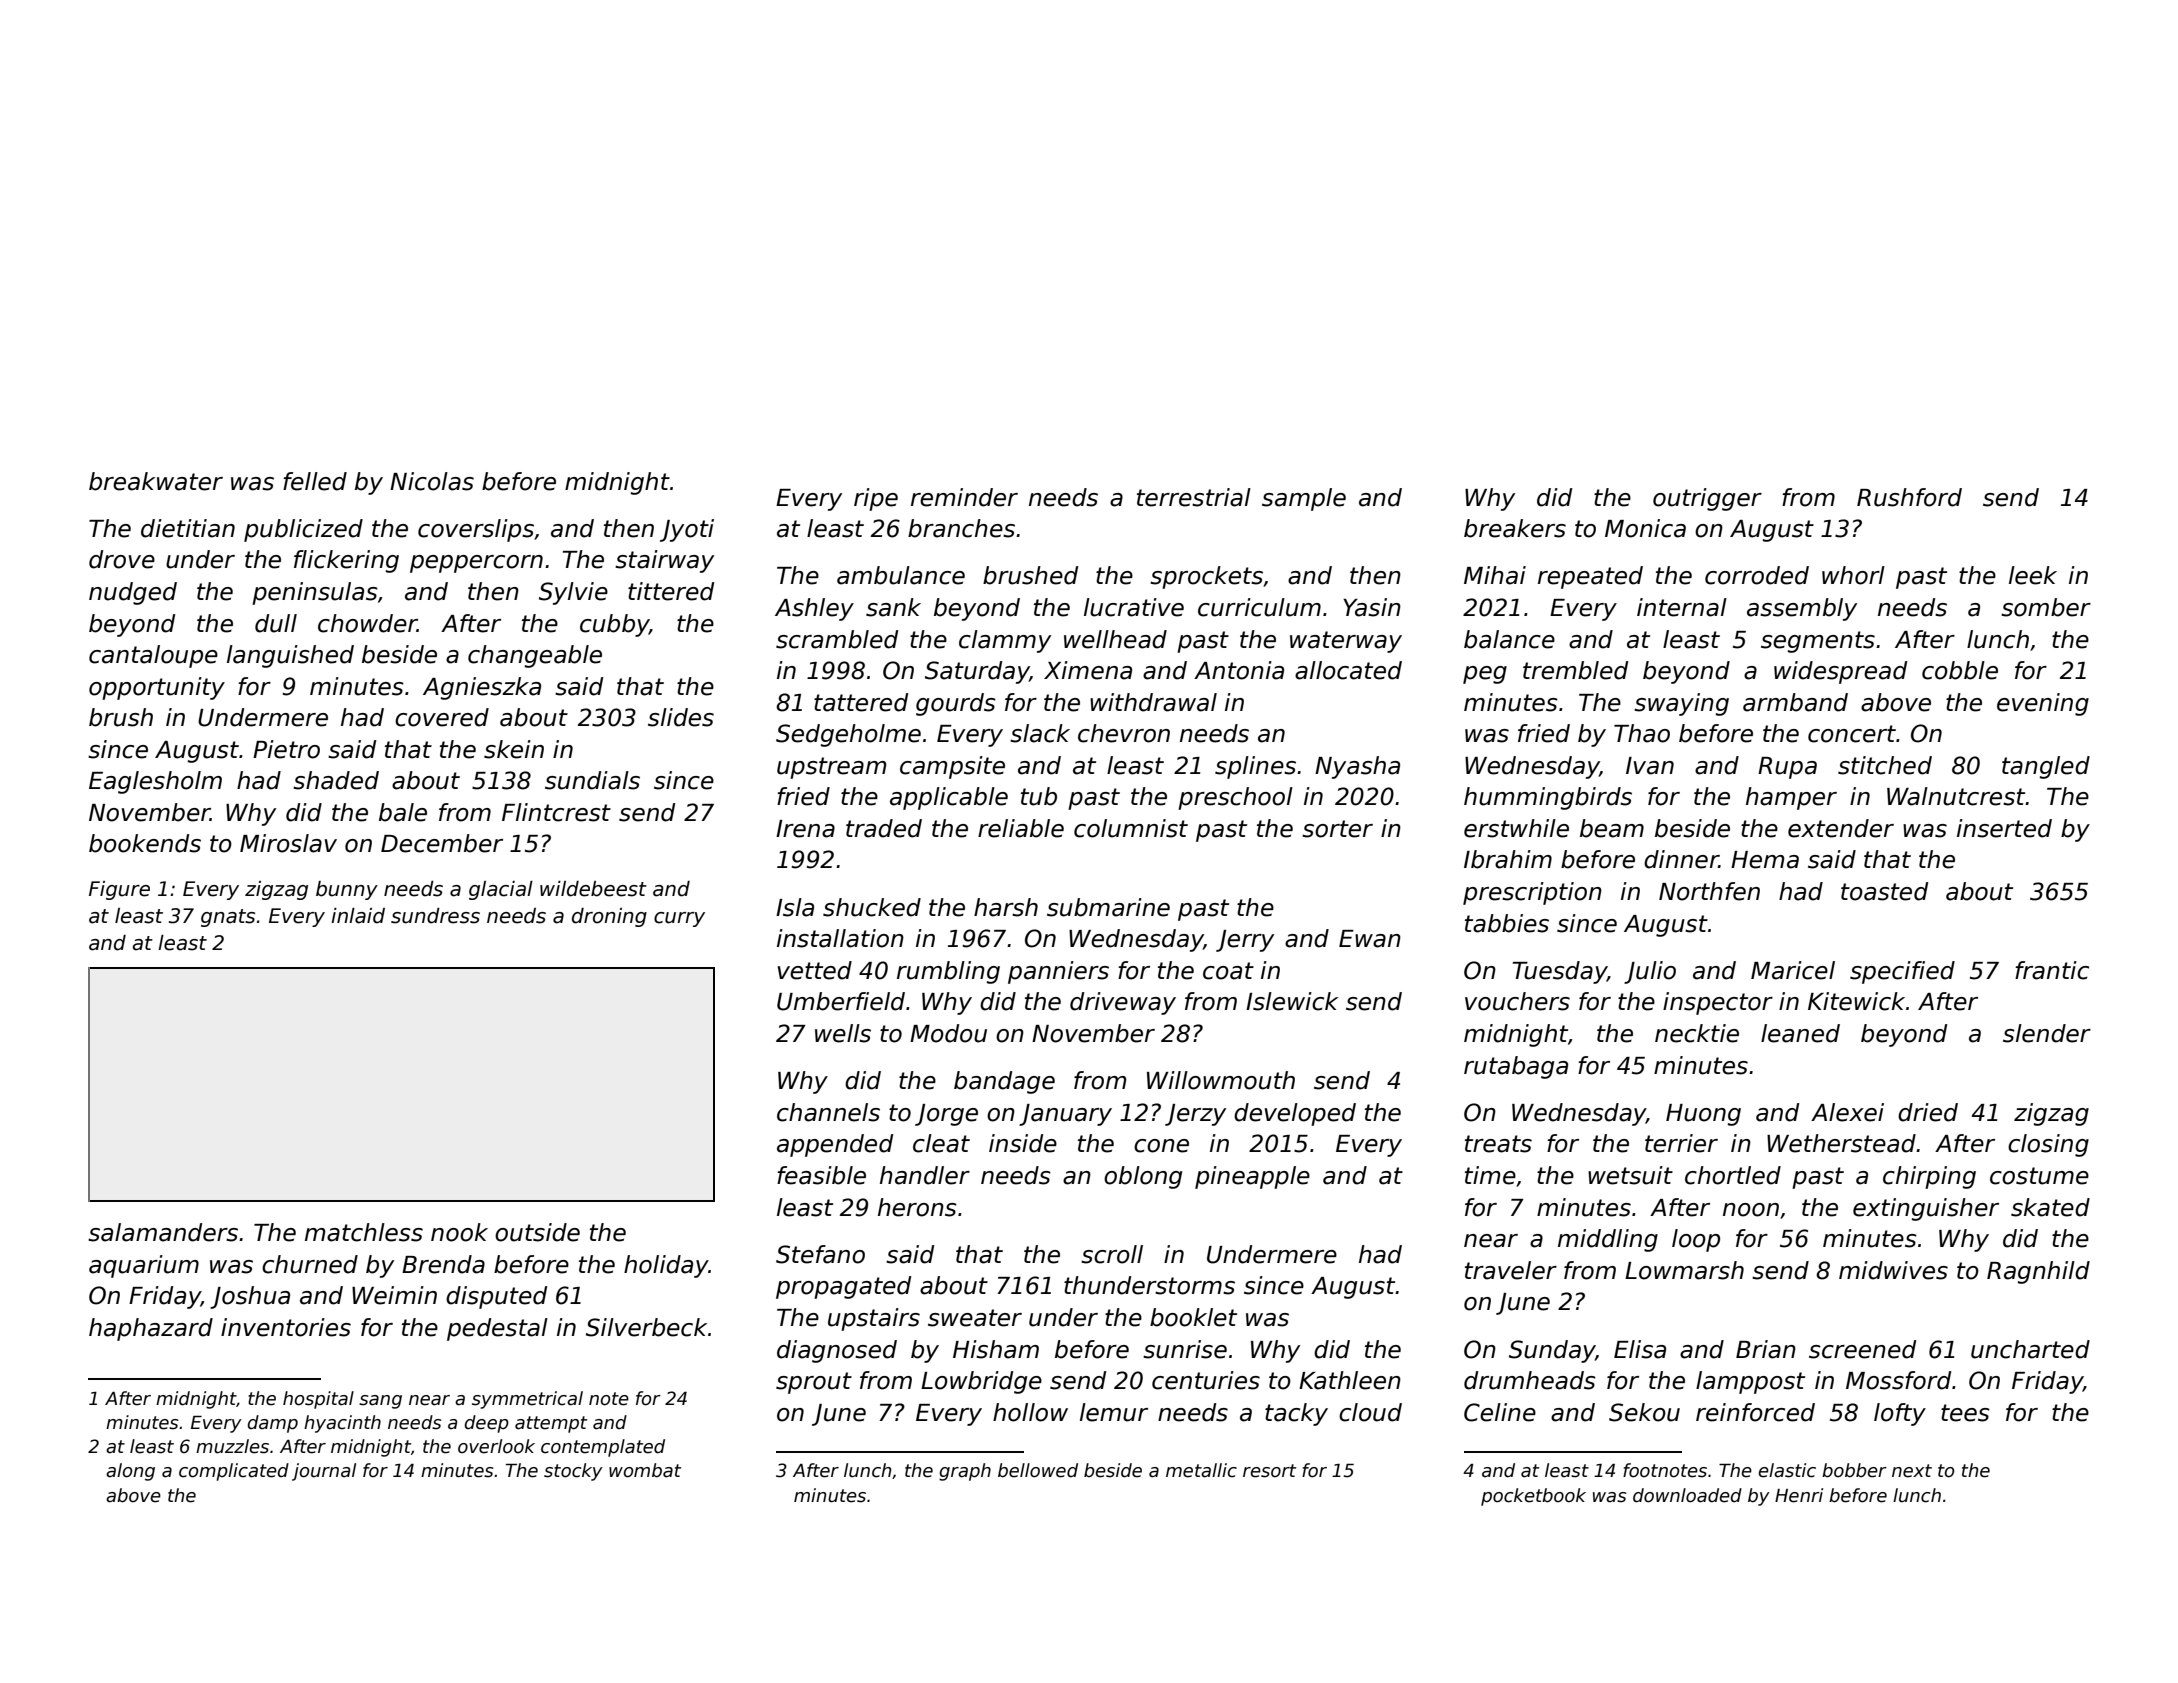 The image size is (2178, 1683). Describe the element at coordinates (2033, 575) in the document. I see `leek` at that location.
